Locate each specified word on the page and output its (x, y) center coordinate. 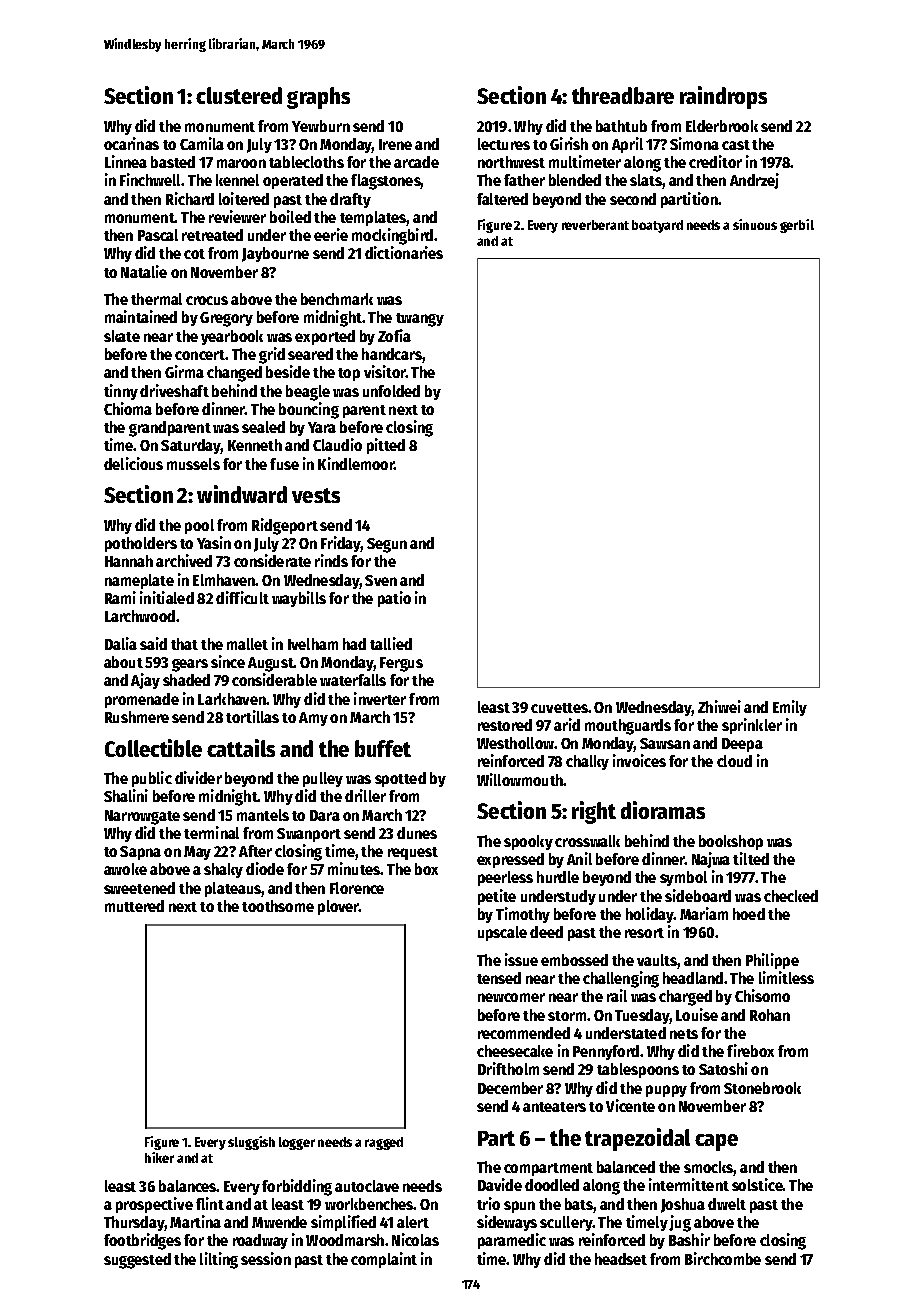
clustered (239, 95)
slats (646, 180)
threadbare (623, 95)
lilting (219, 1260)
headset (621, 1259)
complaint (384, 1260)
